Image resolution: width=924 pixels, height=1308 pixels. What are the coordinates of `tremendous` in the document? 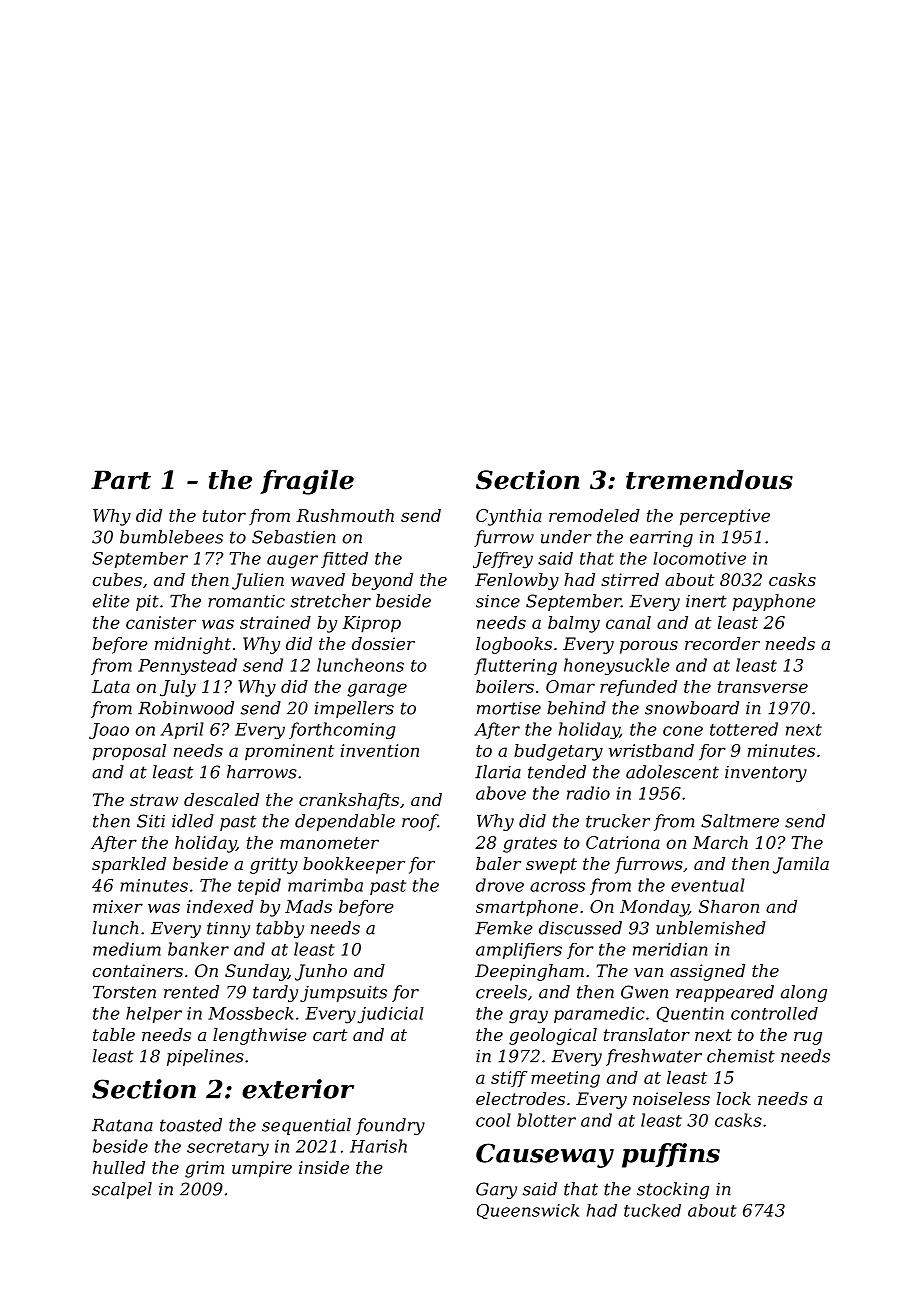 It's located at (709, 480).
